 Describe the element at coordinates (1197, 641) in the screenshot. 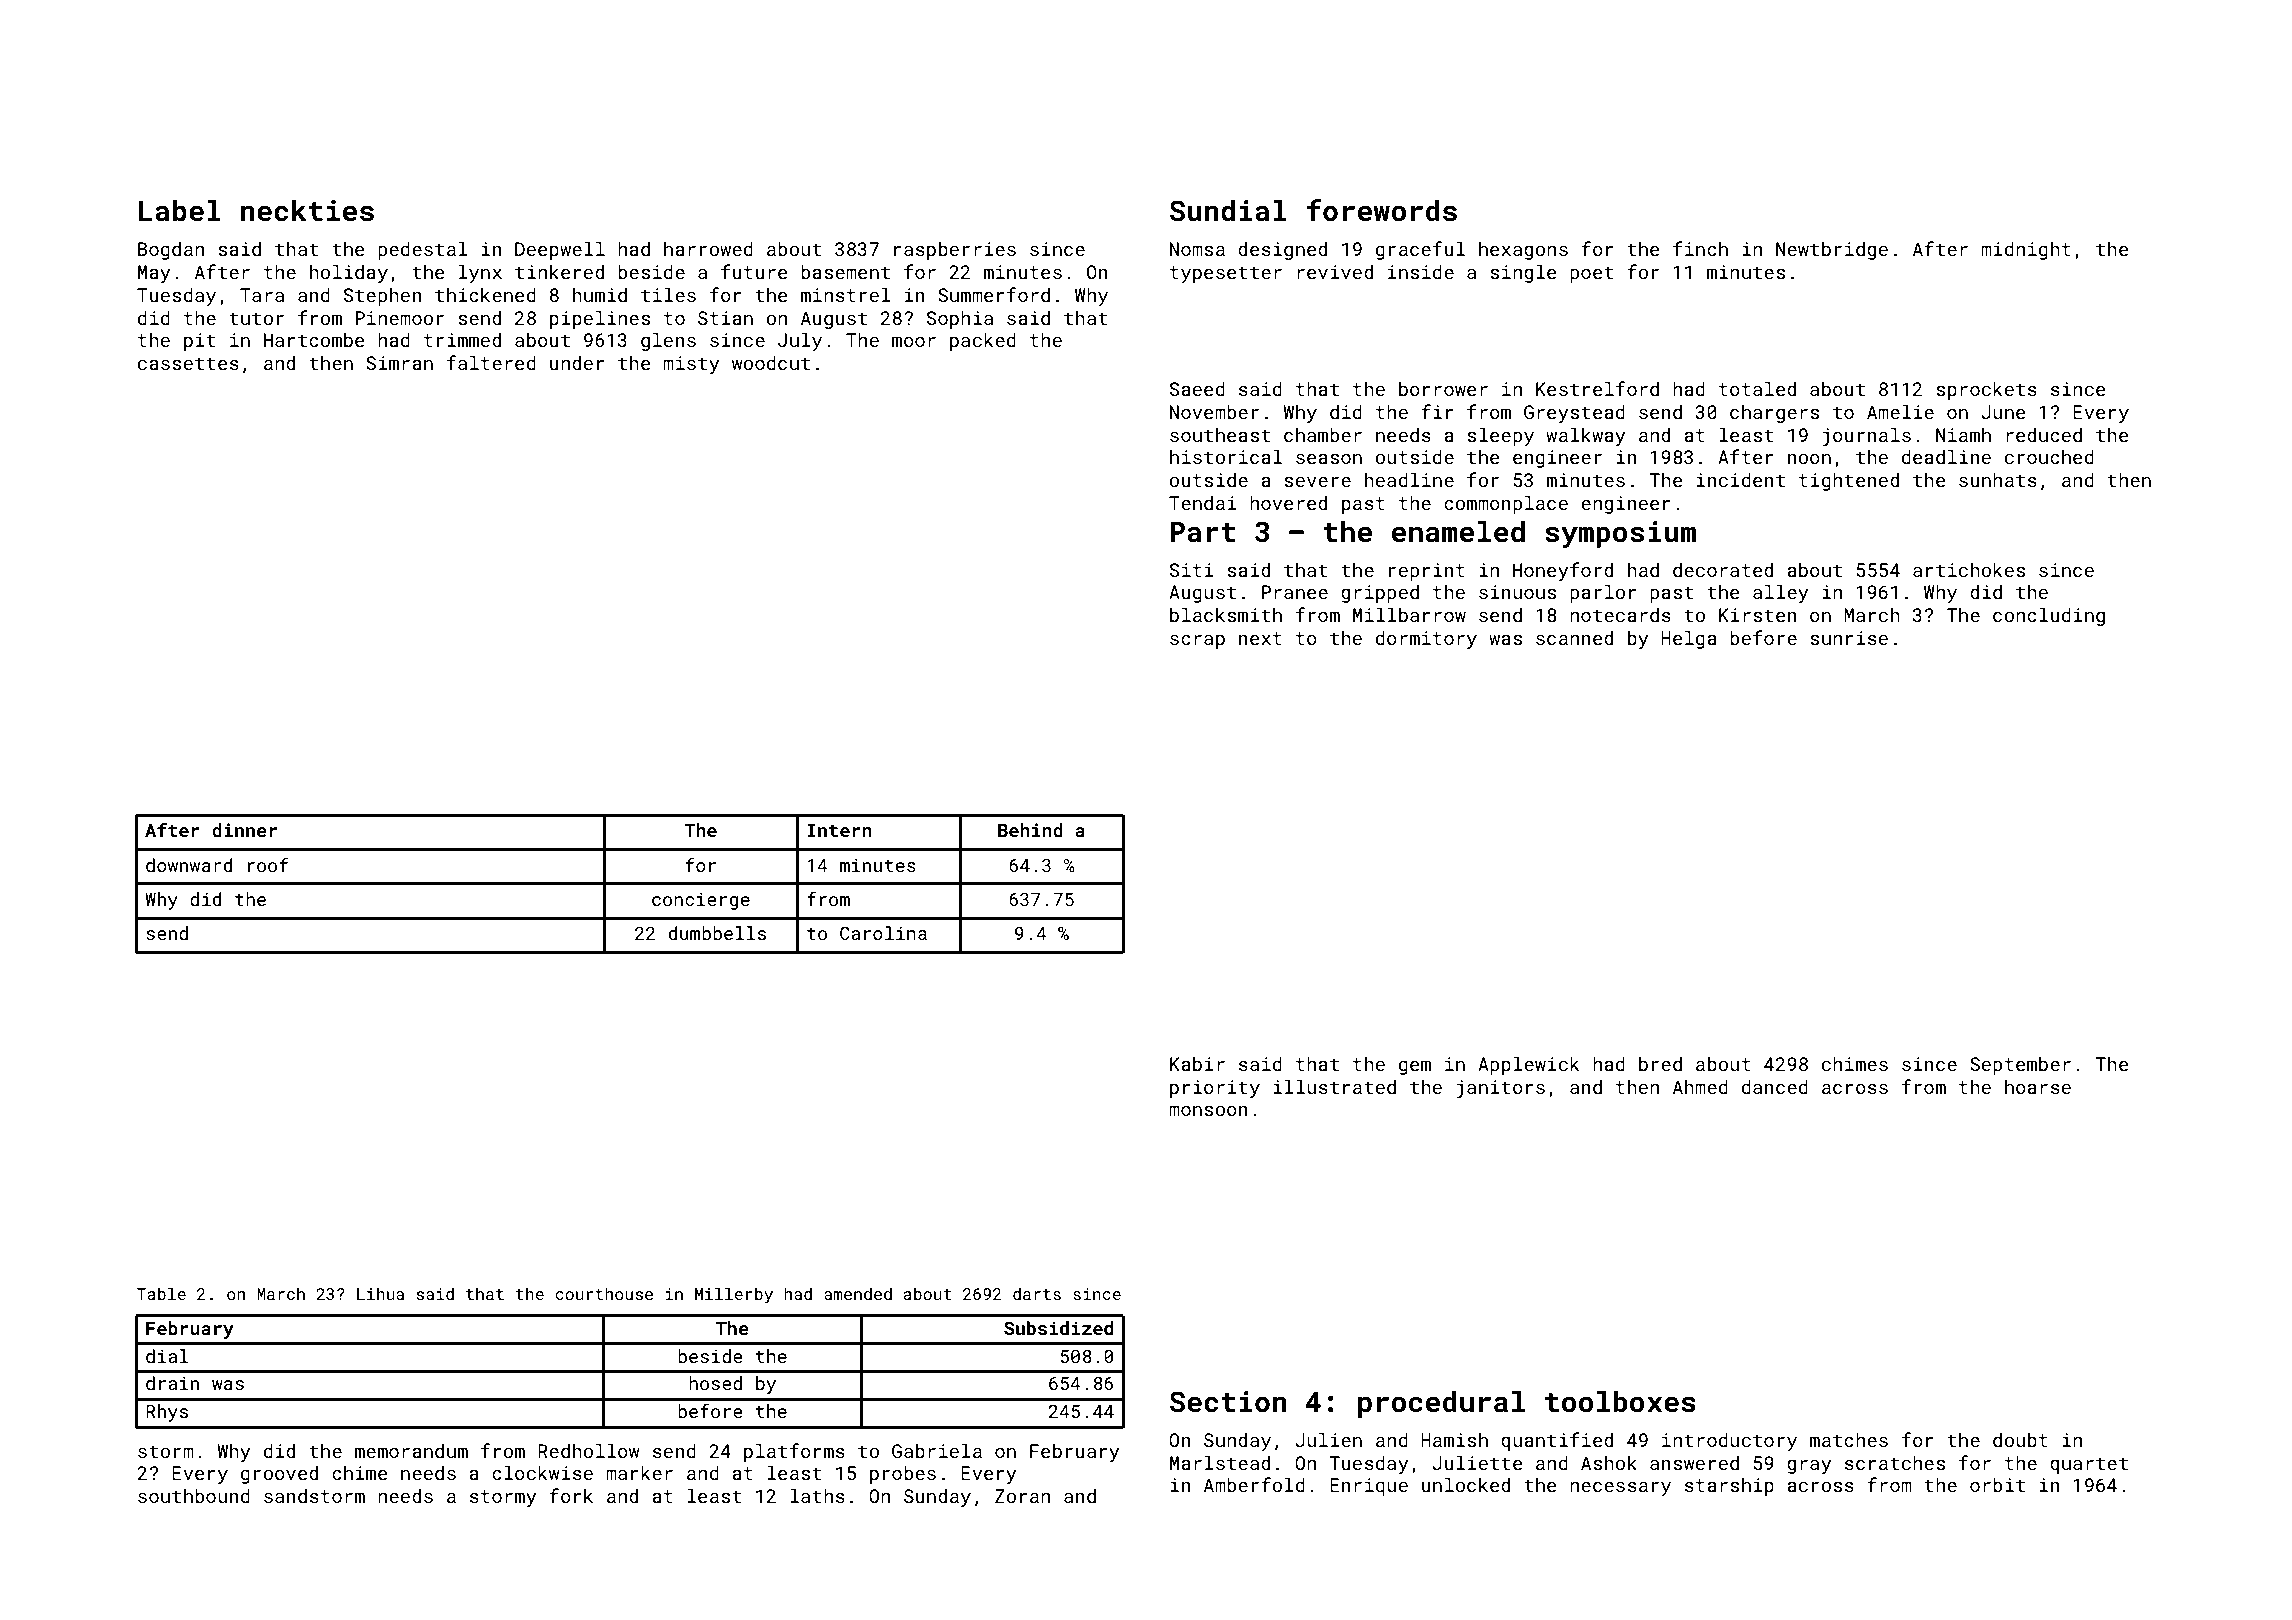

I see `scrap` at that location.
